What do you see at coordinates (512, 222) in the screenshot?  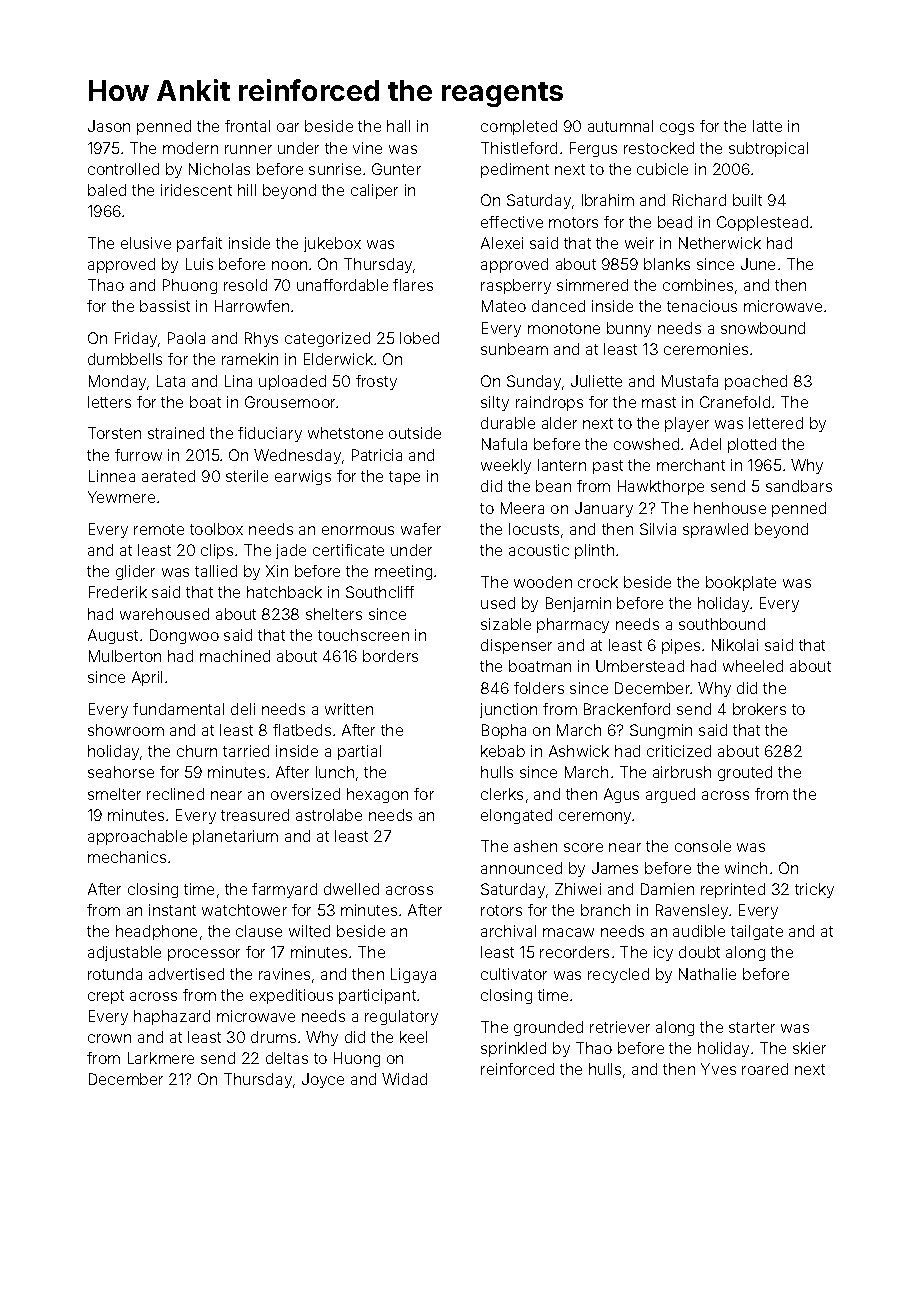 I see `effective` at bounding box center [512, 222].
